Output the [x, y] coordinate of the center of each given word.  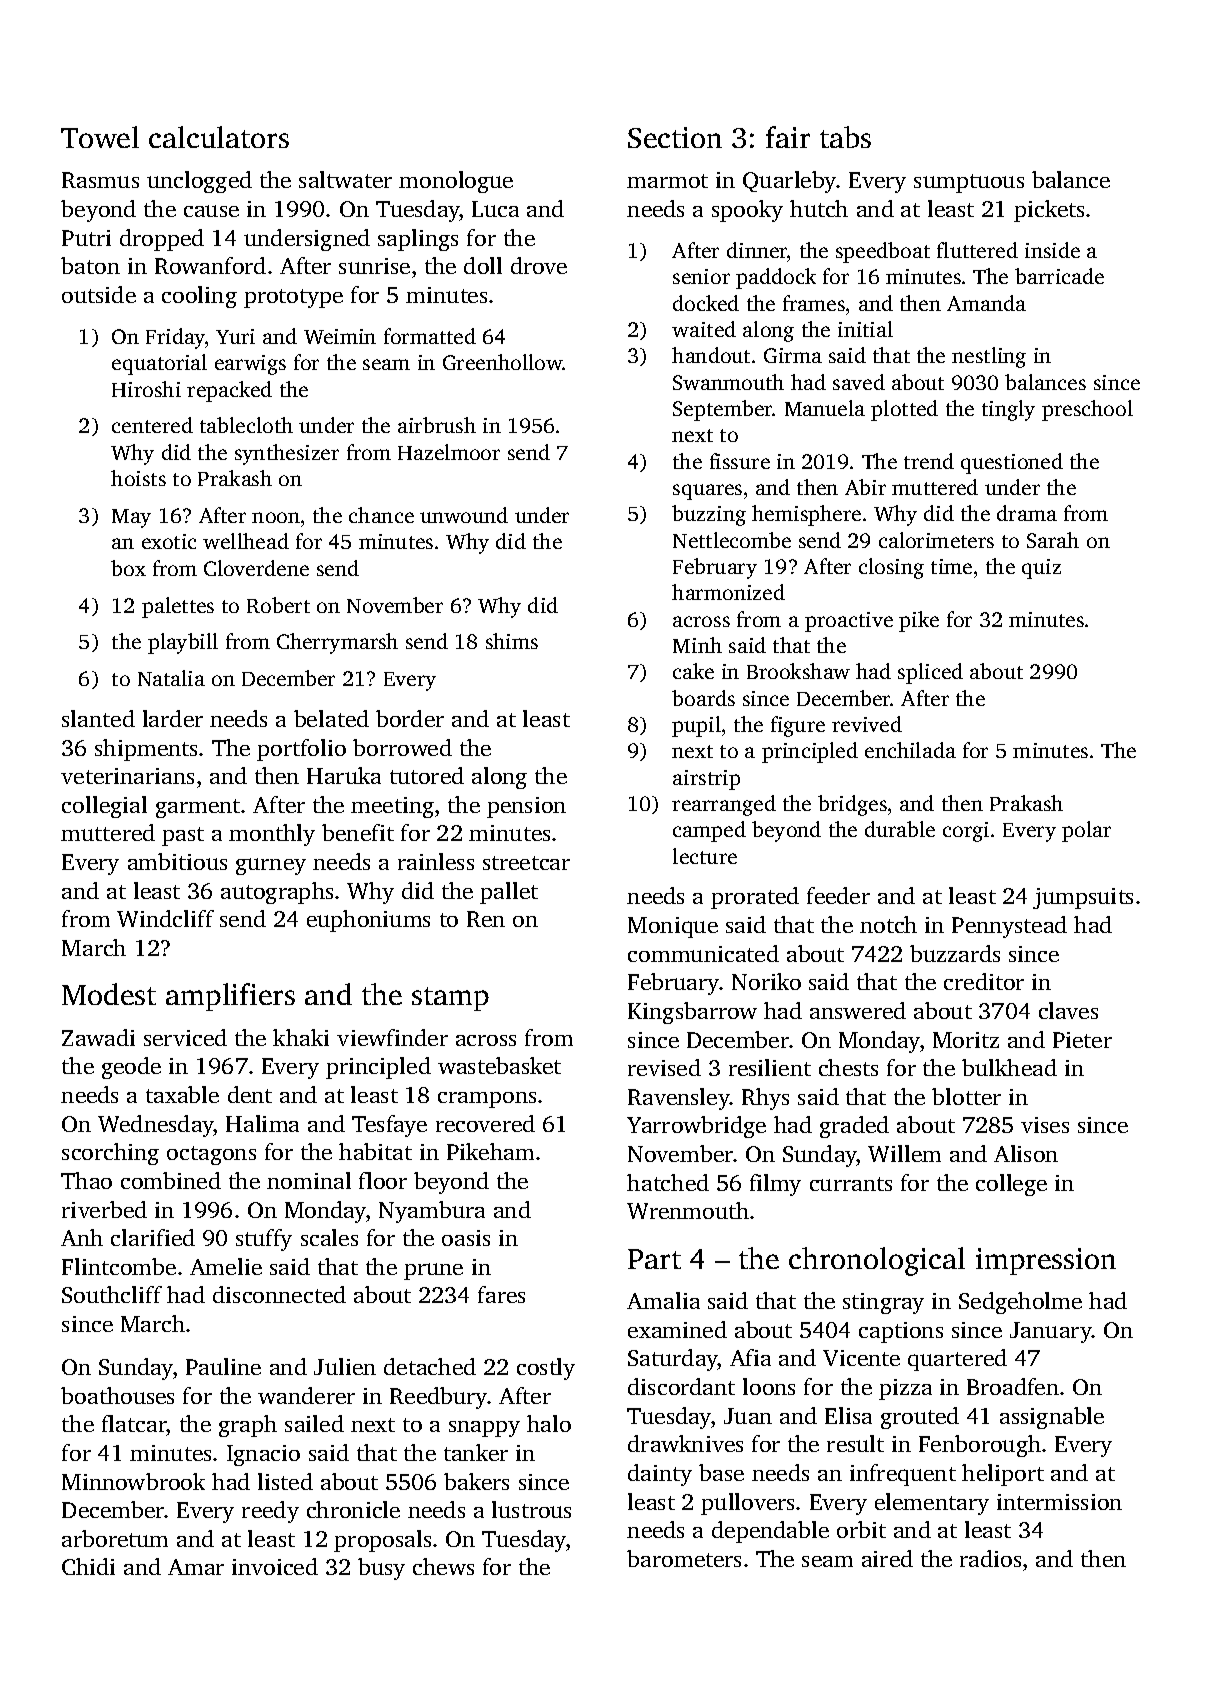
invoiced [275, 1566]
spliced [930, 673]
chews [443, 1566]
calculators [219, 137]
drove [539, 265]
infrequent [903, 1475]
